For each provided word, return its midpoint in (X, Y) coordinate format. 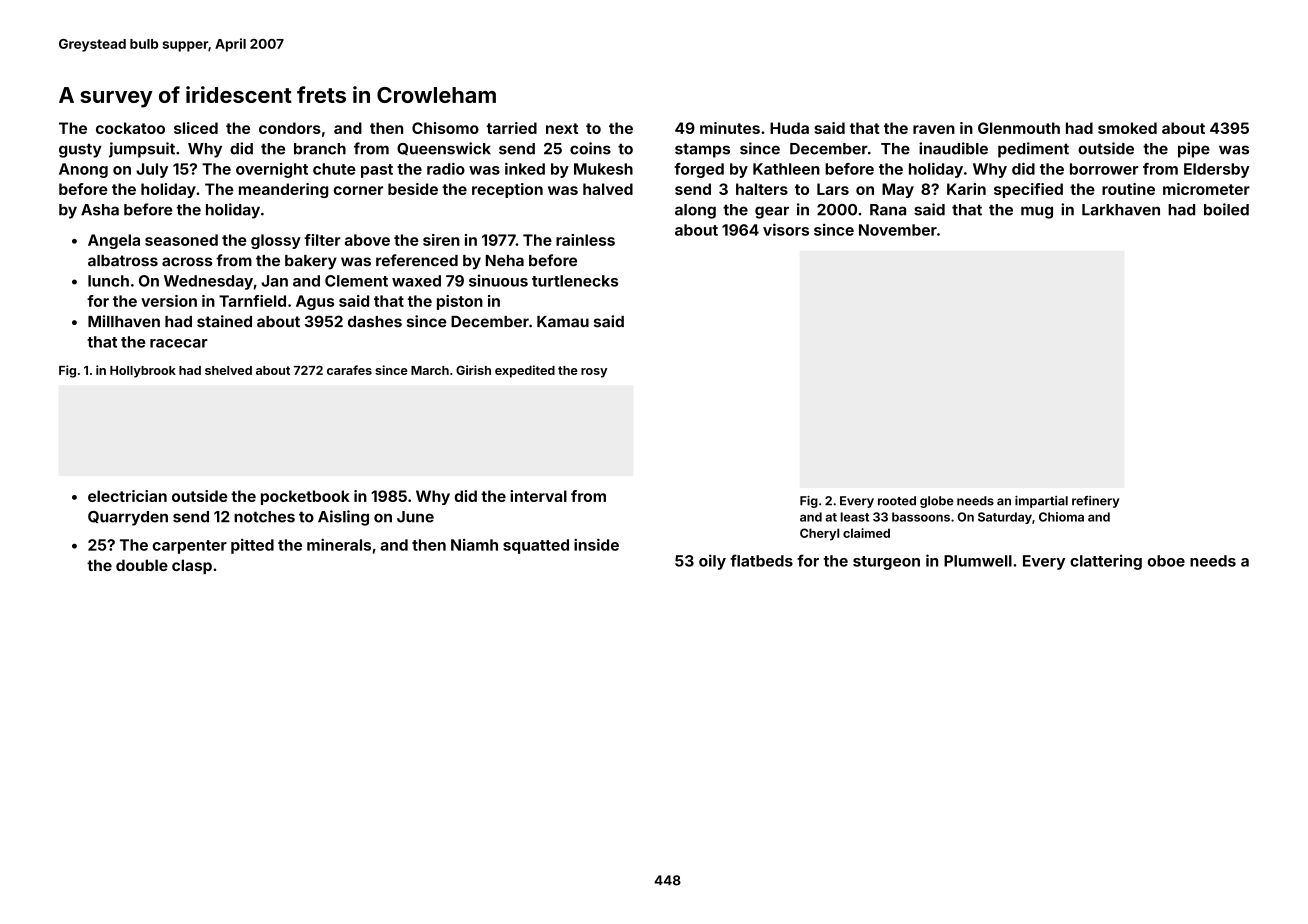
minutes (730, 128)
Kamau (563, 322)
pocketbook (305, 497)
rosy (594, 373)
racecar (179, 343)
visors (786, 230)
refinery (1095, 502)
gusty (80, 151)
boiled (1226, 209)
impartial (1041, 502)
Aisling (343, 518)
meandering (283, 190)
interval (538, 496)
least (855, 517)
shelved (228, 370)
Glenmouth (1019, 128)
